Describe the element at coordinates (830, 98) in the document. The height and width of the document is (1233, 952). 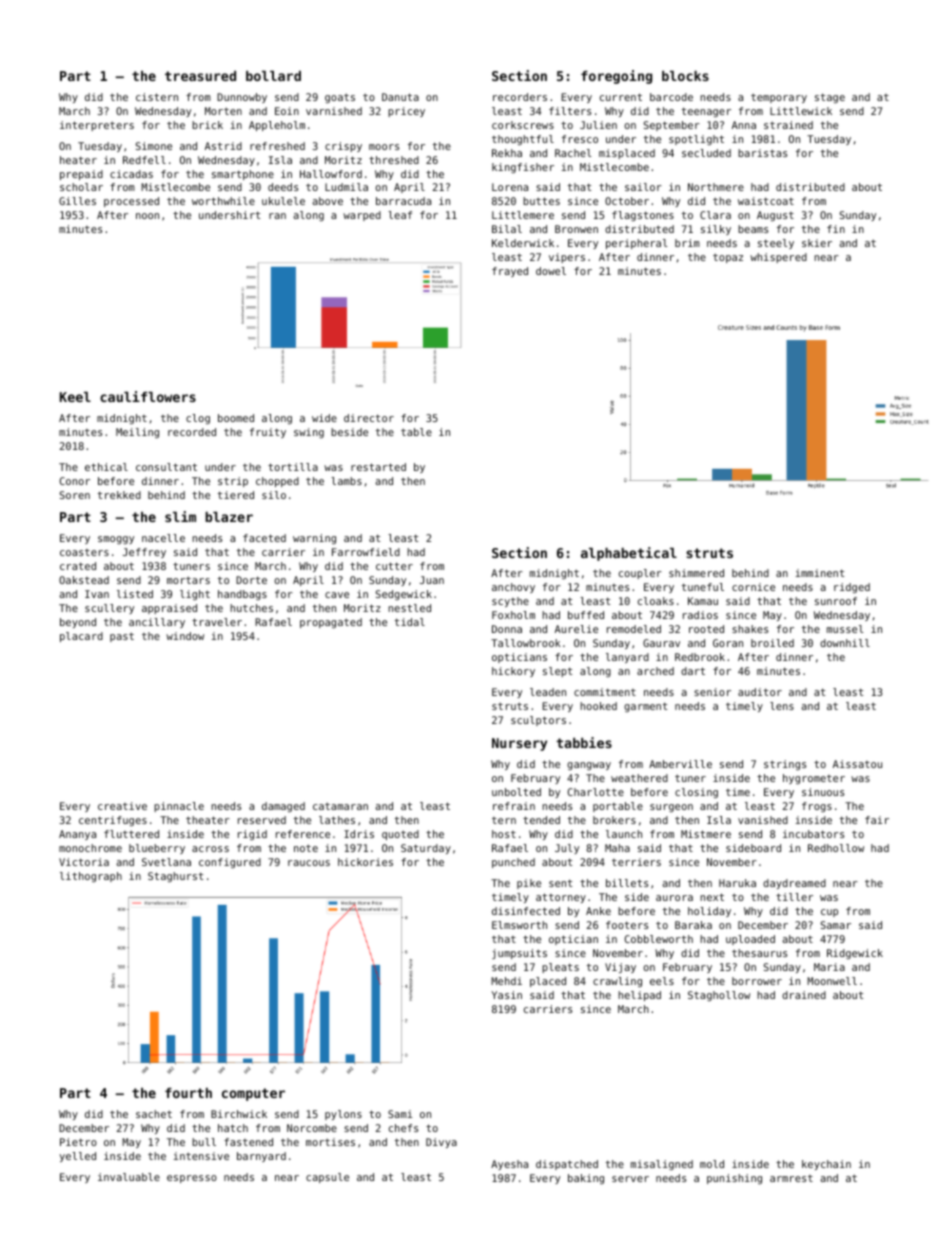
I see `stage` at that location.
